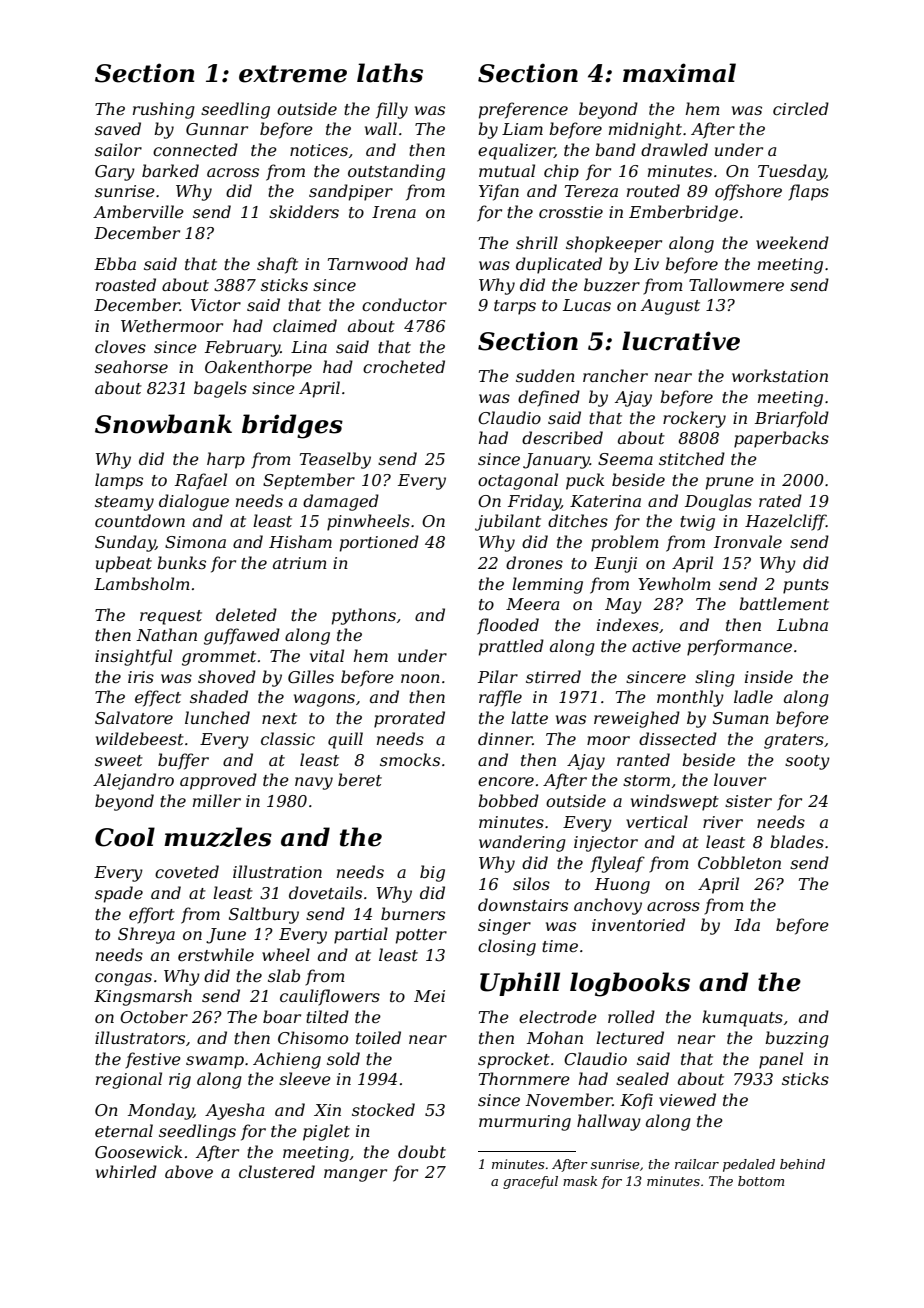 The image size is (924, 1308). I want to click on Hazelcliff, so click(785, 522).
